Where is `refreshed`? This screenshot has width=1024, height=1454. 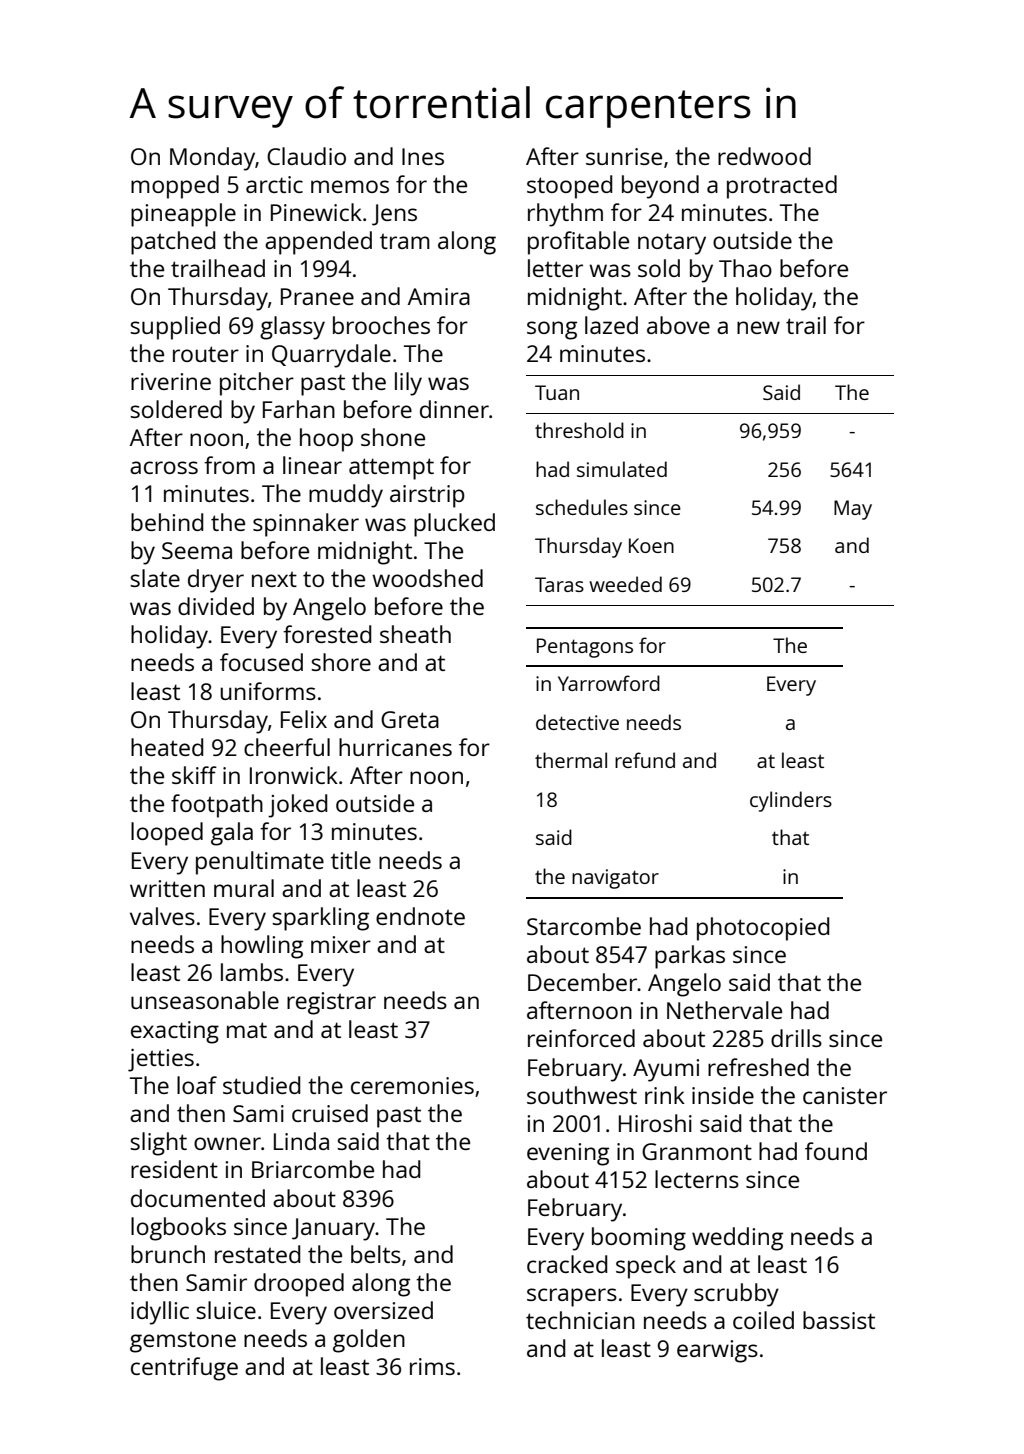 refreshed is located at coordinates (758, 1067).
